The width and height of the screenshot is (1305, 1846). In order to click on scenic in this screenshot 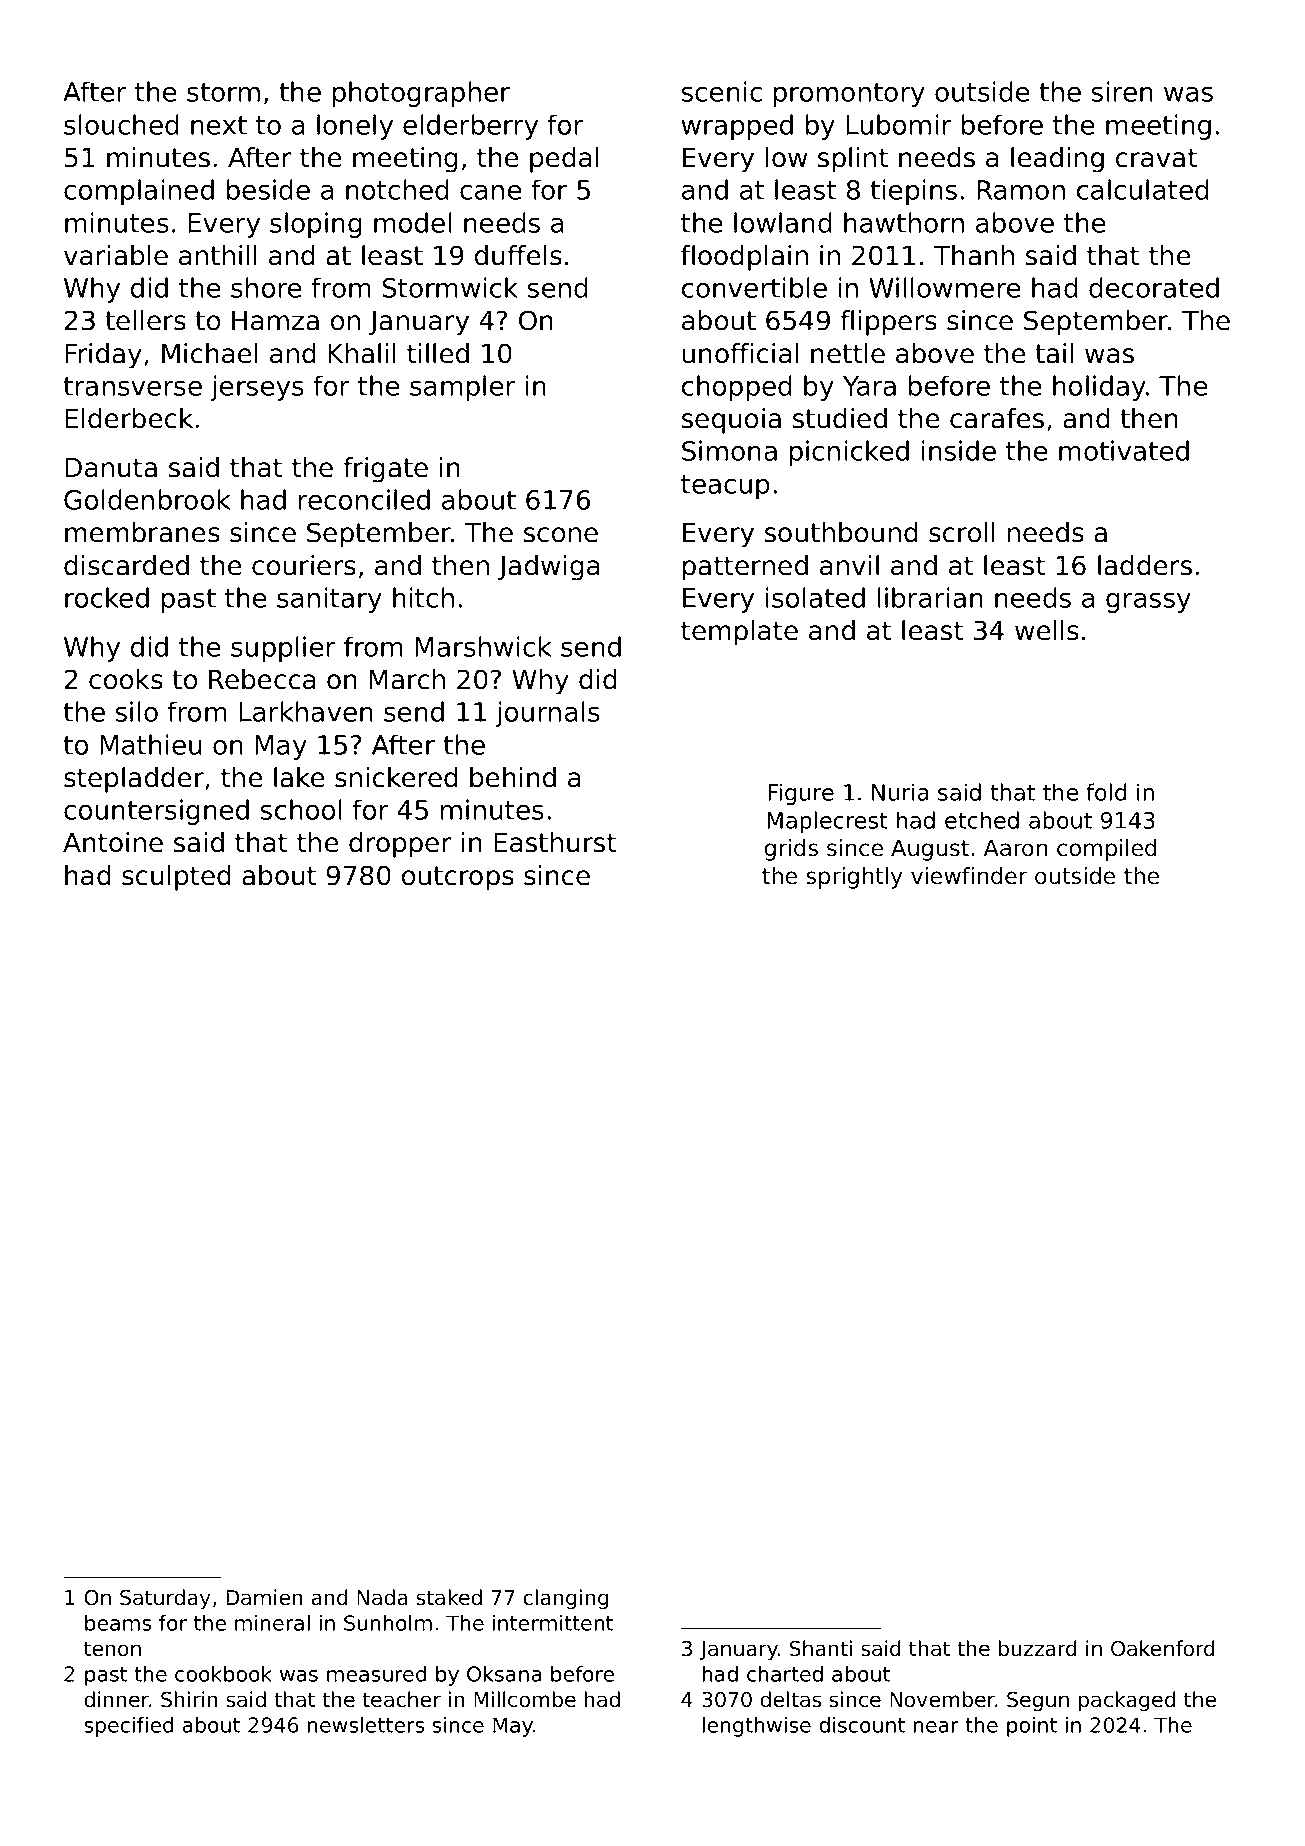, I will do `click(722, 91)`.
